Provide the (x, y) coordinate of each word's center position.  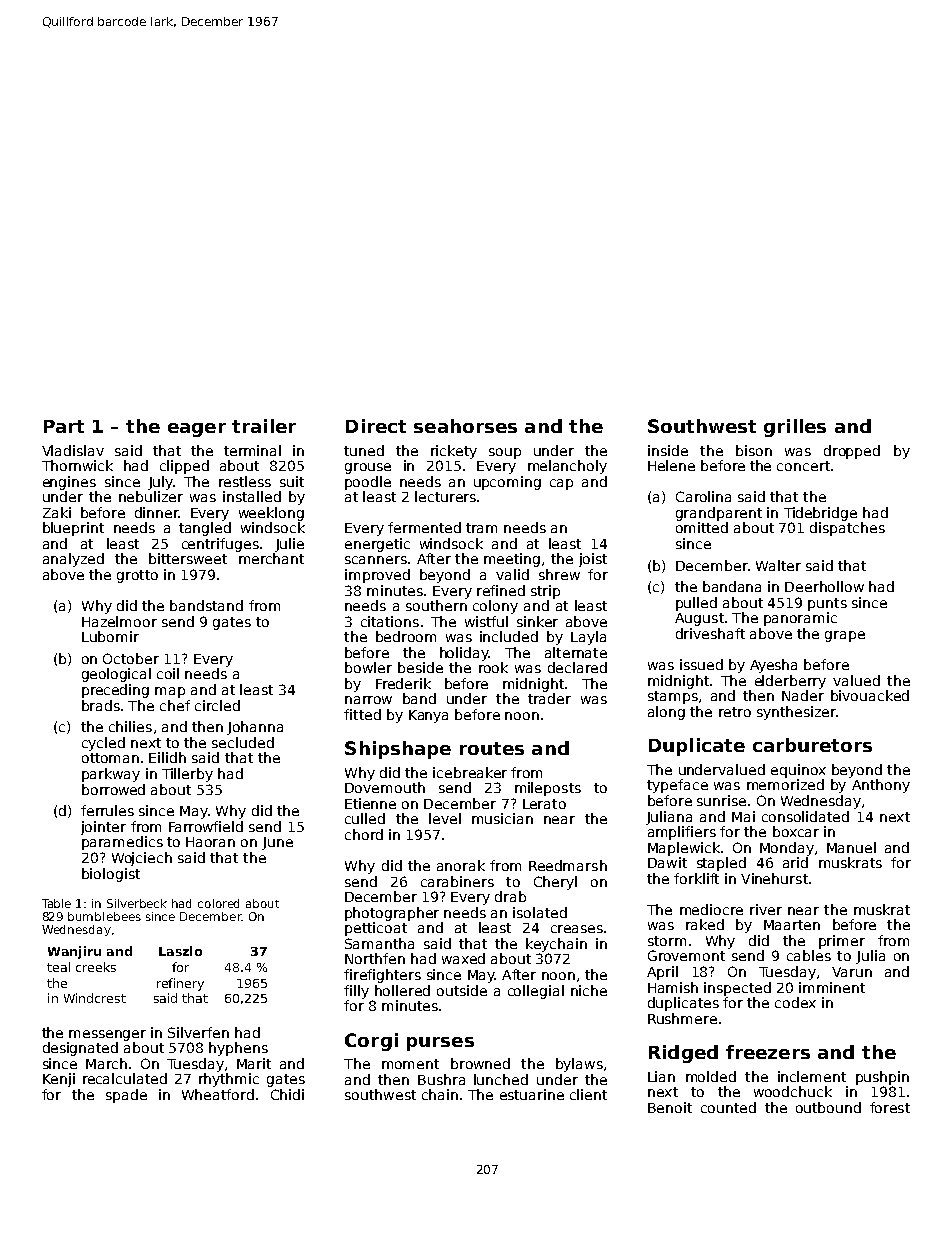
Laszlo (180, 951)
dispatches (847, 529)
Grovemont (686, 955)
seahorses (465, 426)
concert (803, 466)
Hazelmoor (119, 621)
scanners (376, 560)
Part (64, 426)
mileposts (548, 789)
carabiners (457, 881)
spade (126, 1096)
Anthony (881, 786)
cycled (103, 744)
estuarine (532, 1094)
